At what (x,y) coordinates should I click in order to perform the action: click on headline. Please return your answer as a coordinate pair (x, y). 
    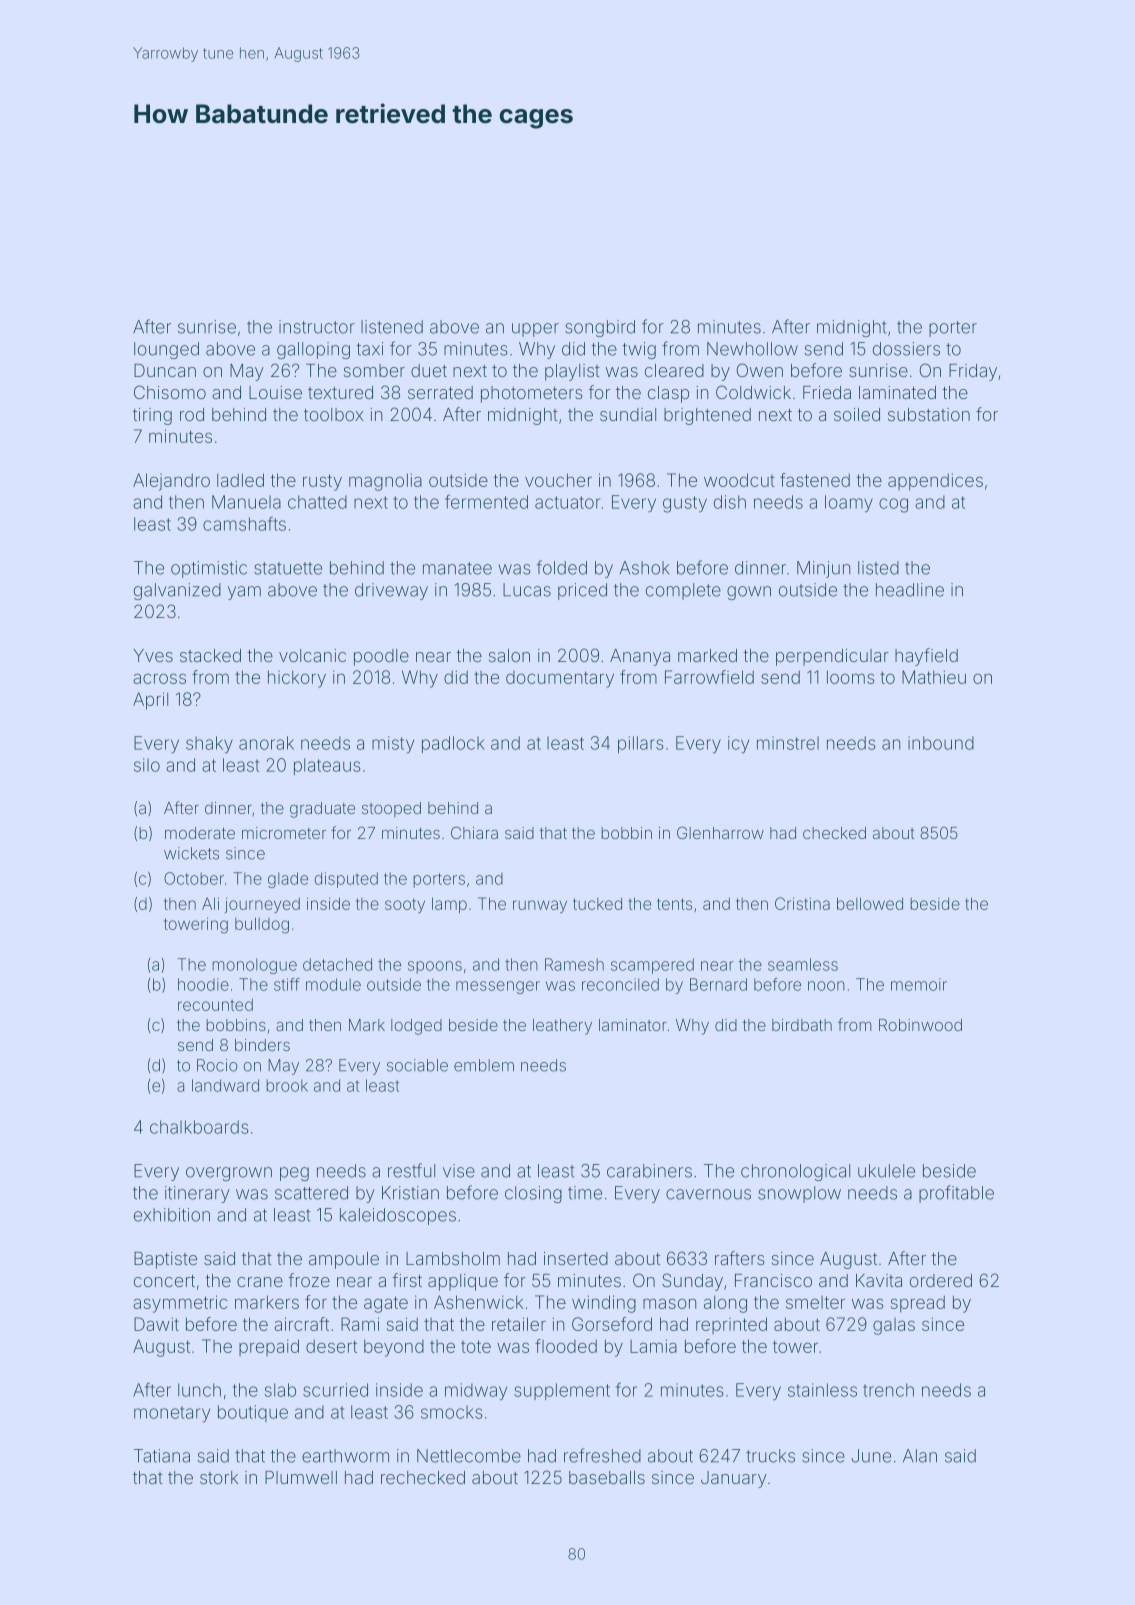
    Looking at the image, I should click on (910, 590).
